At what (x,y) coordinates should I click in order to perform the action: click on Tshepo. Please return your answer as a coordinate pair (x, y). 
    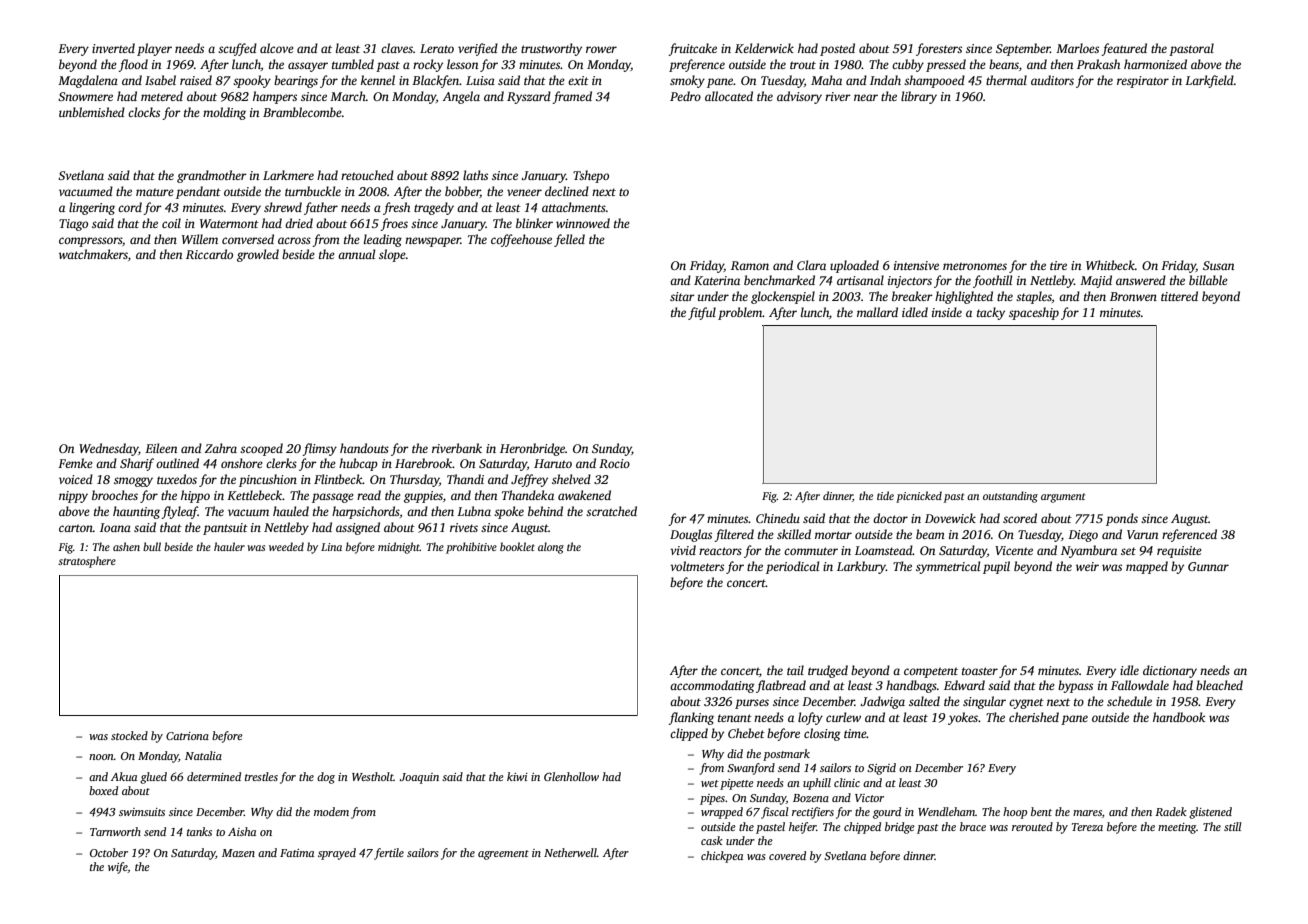
    Looking at the image, I should click on (591, 176).
